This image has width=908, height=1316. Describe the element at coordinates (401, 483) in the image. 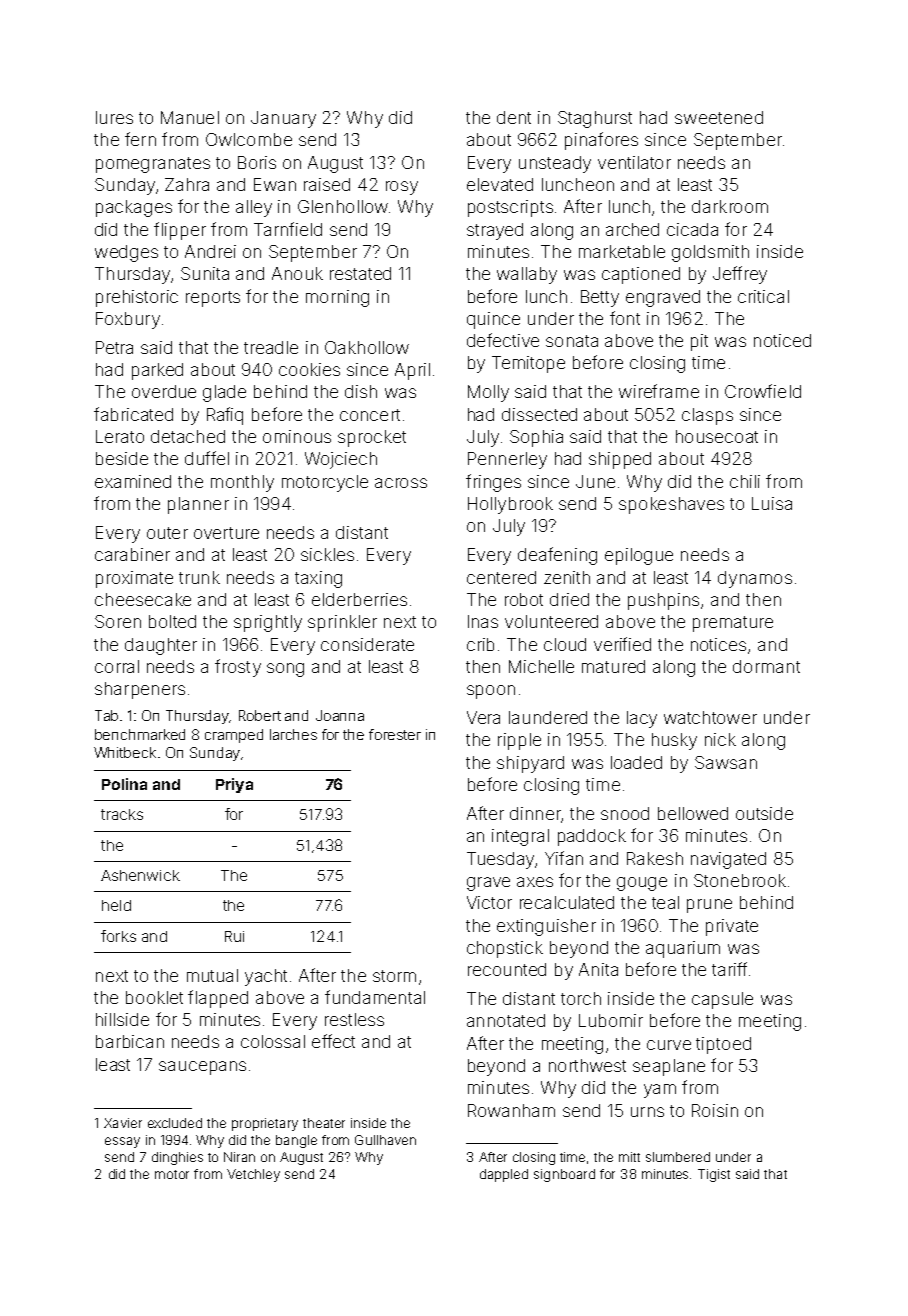

I see `across` at that location.
